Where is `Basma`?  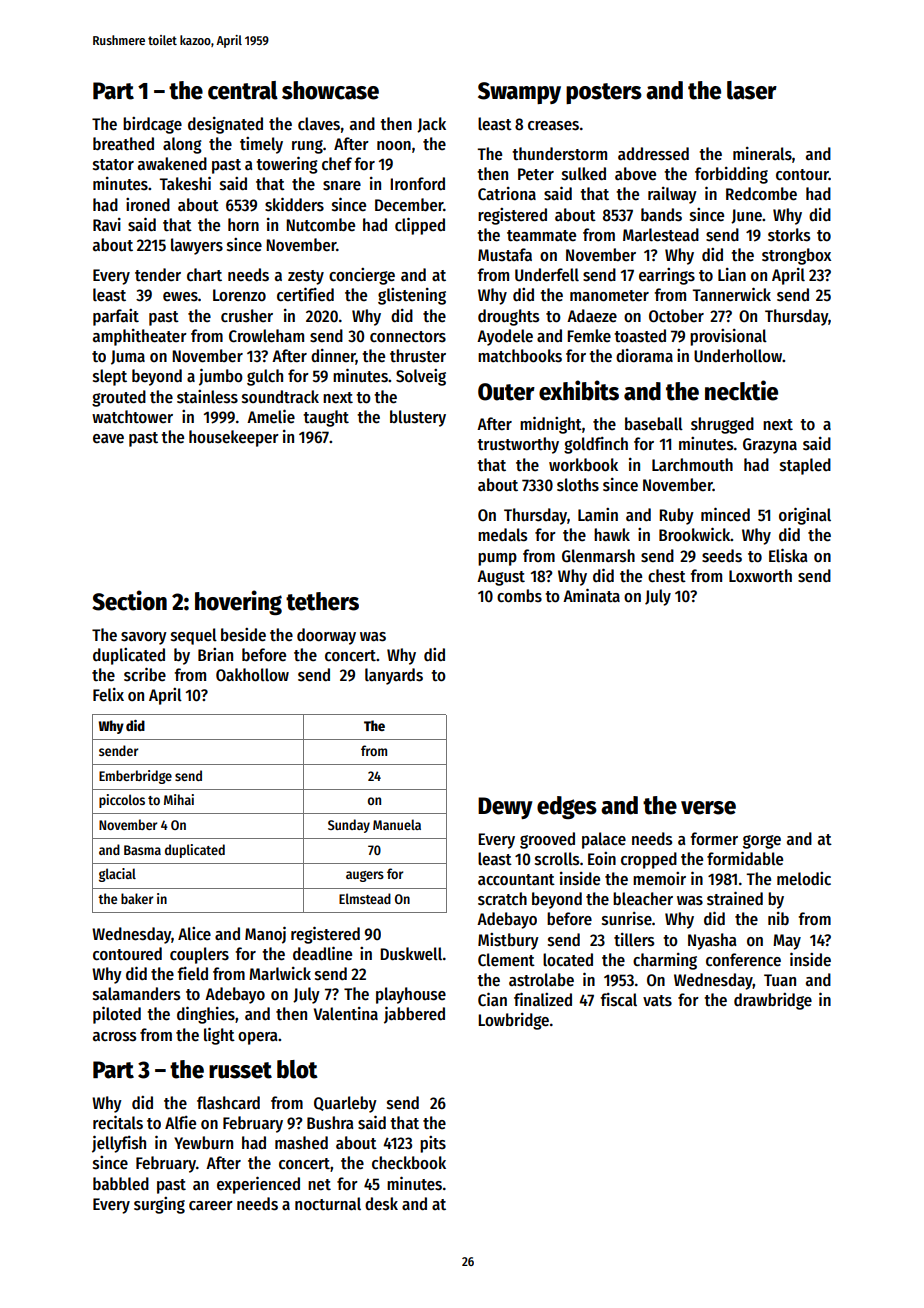 Basma is located at coordinates (142, 850).
